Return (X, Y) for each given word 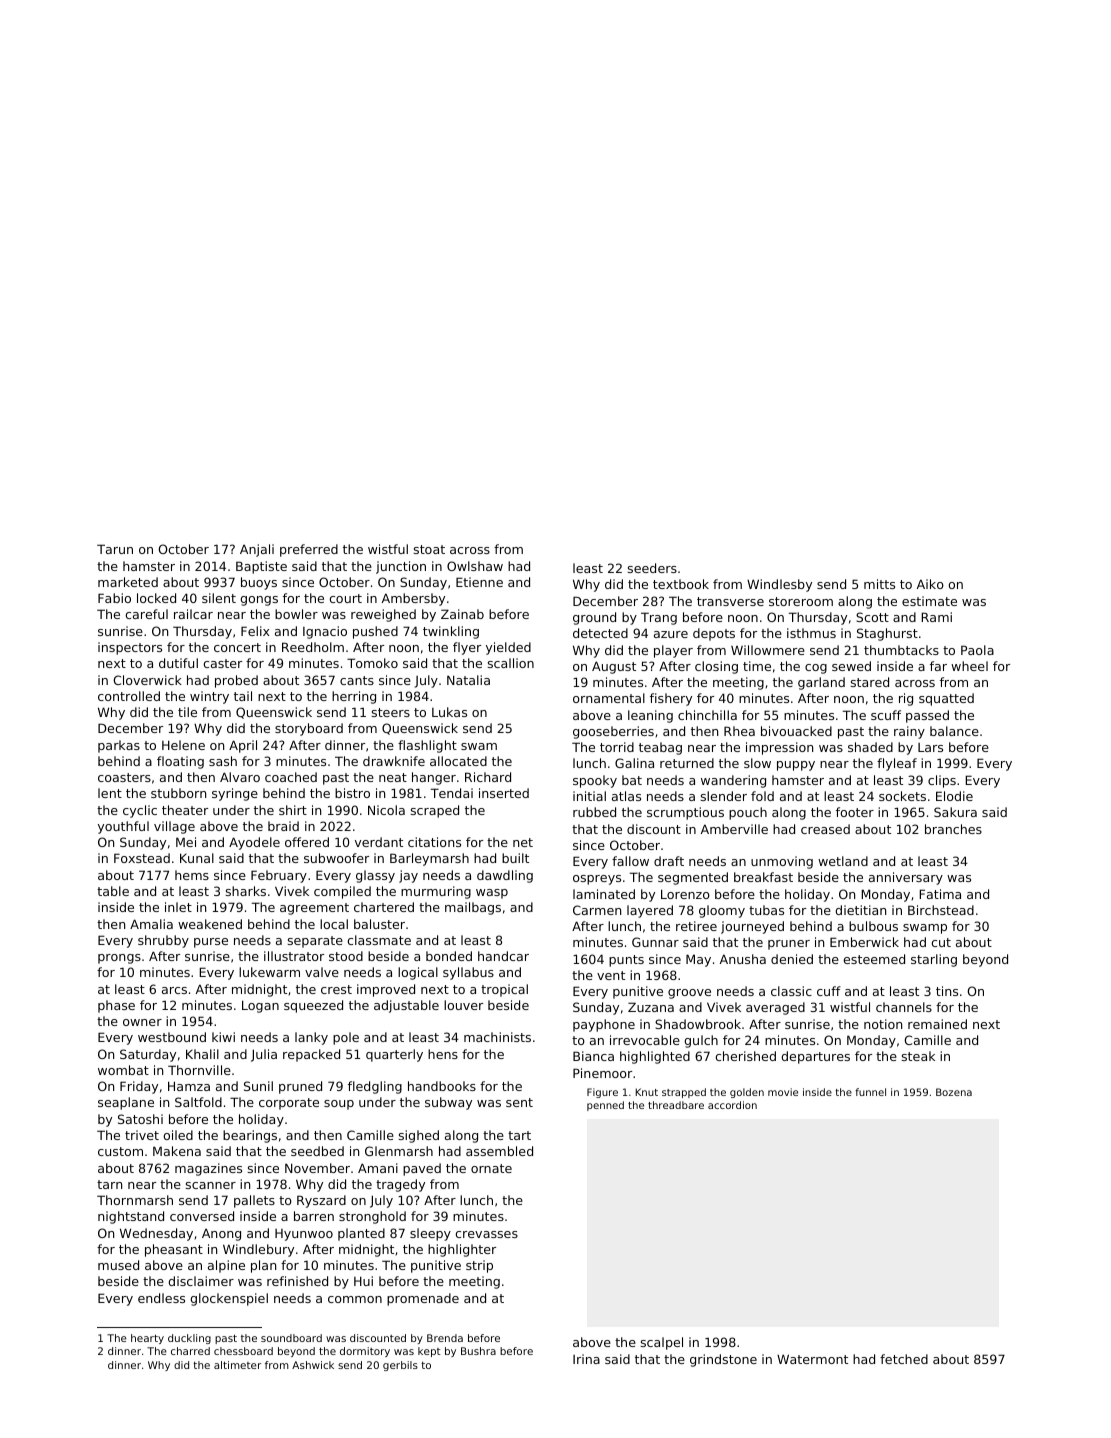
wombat (123, 1070)
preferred (309, 550)
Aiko (930, 584)
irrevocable (645, 1040)
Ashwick (313, 1365)
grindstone (723, 1360)
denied (792, 959)
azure (671, 634)
